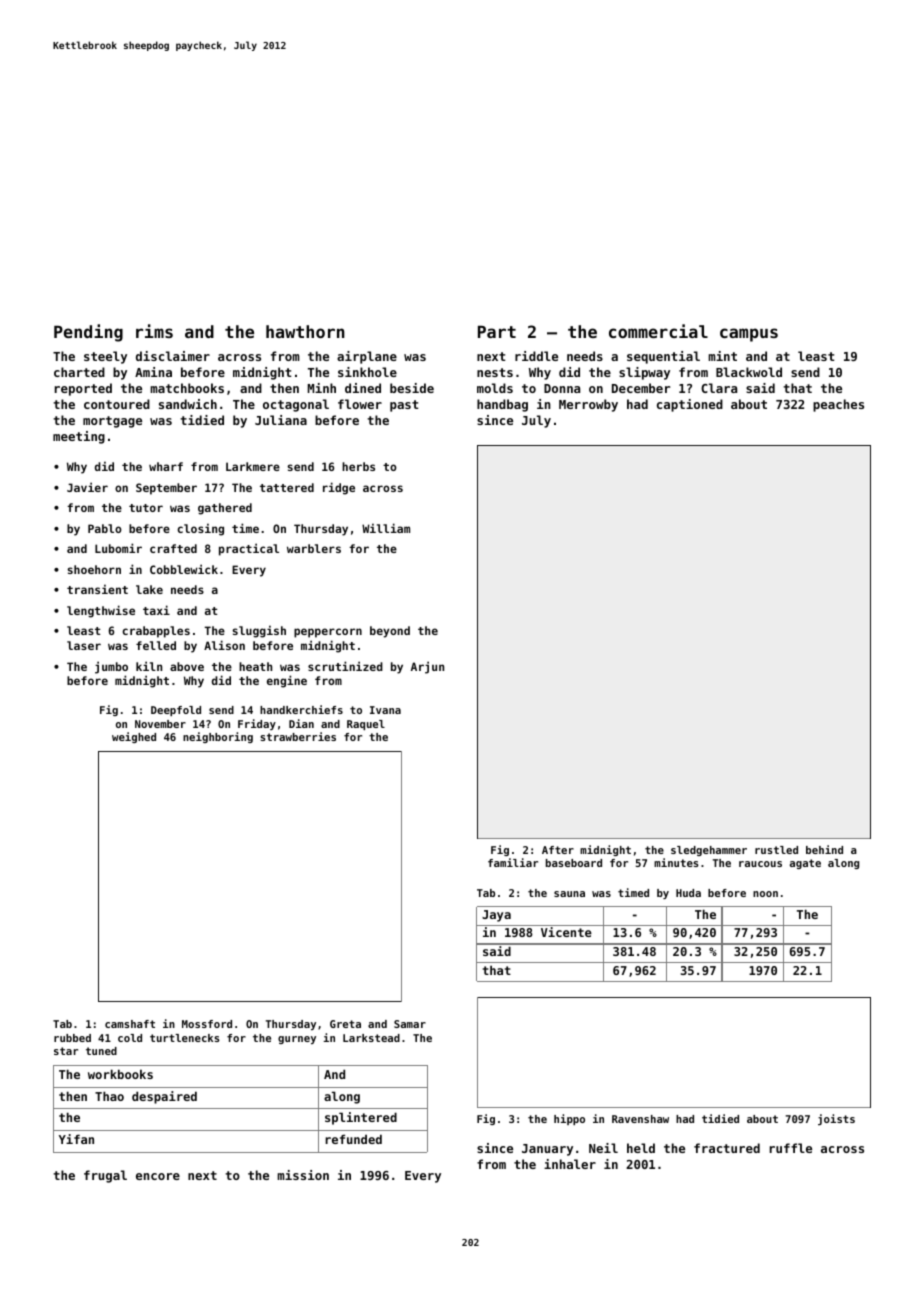 The height and width of the document is (1308, 924). I want to click on peaches, so click(838, 405).
